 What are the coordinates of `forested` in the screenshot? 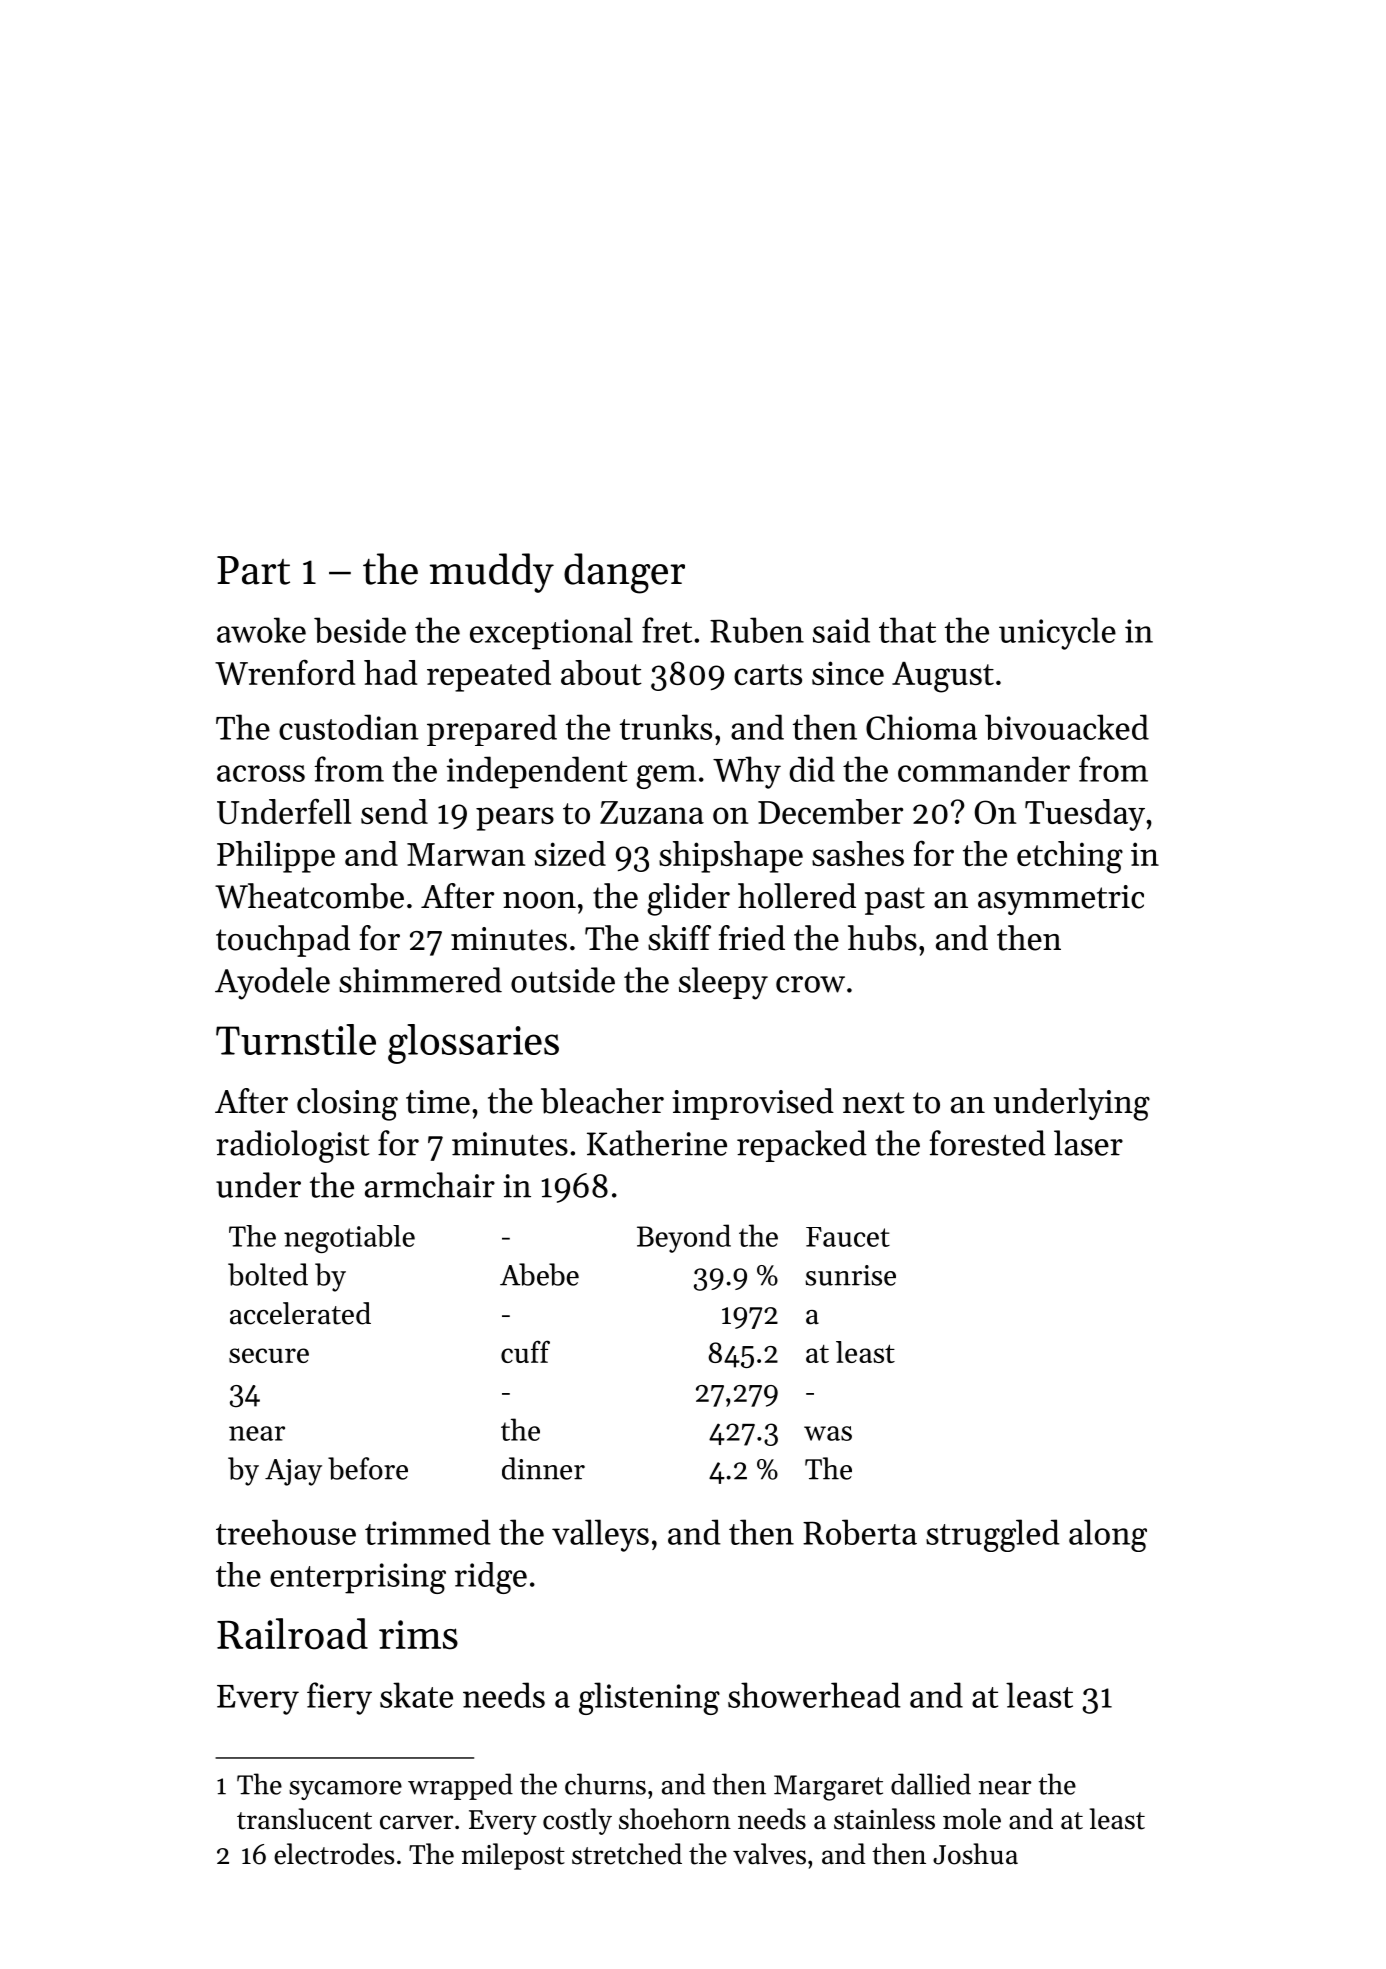 It's located at (988, 1143).
